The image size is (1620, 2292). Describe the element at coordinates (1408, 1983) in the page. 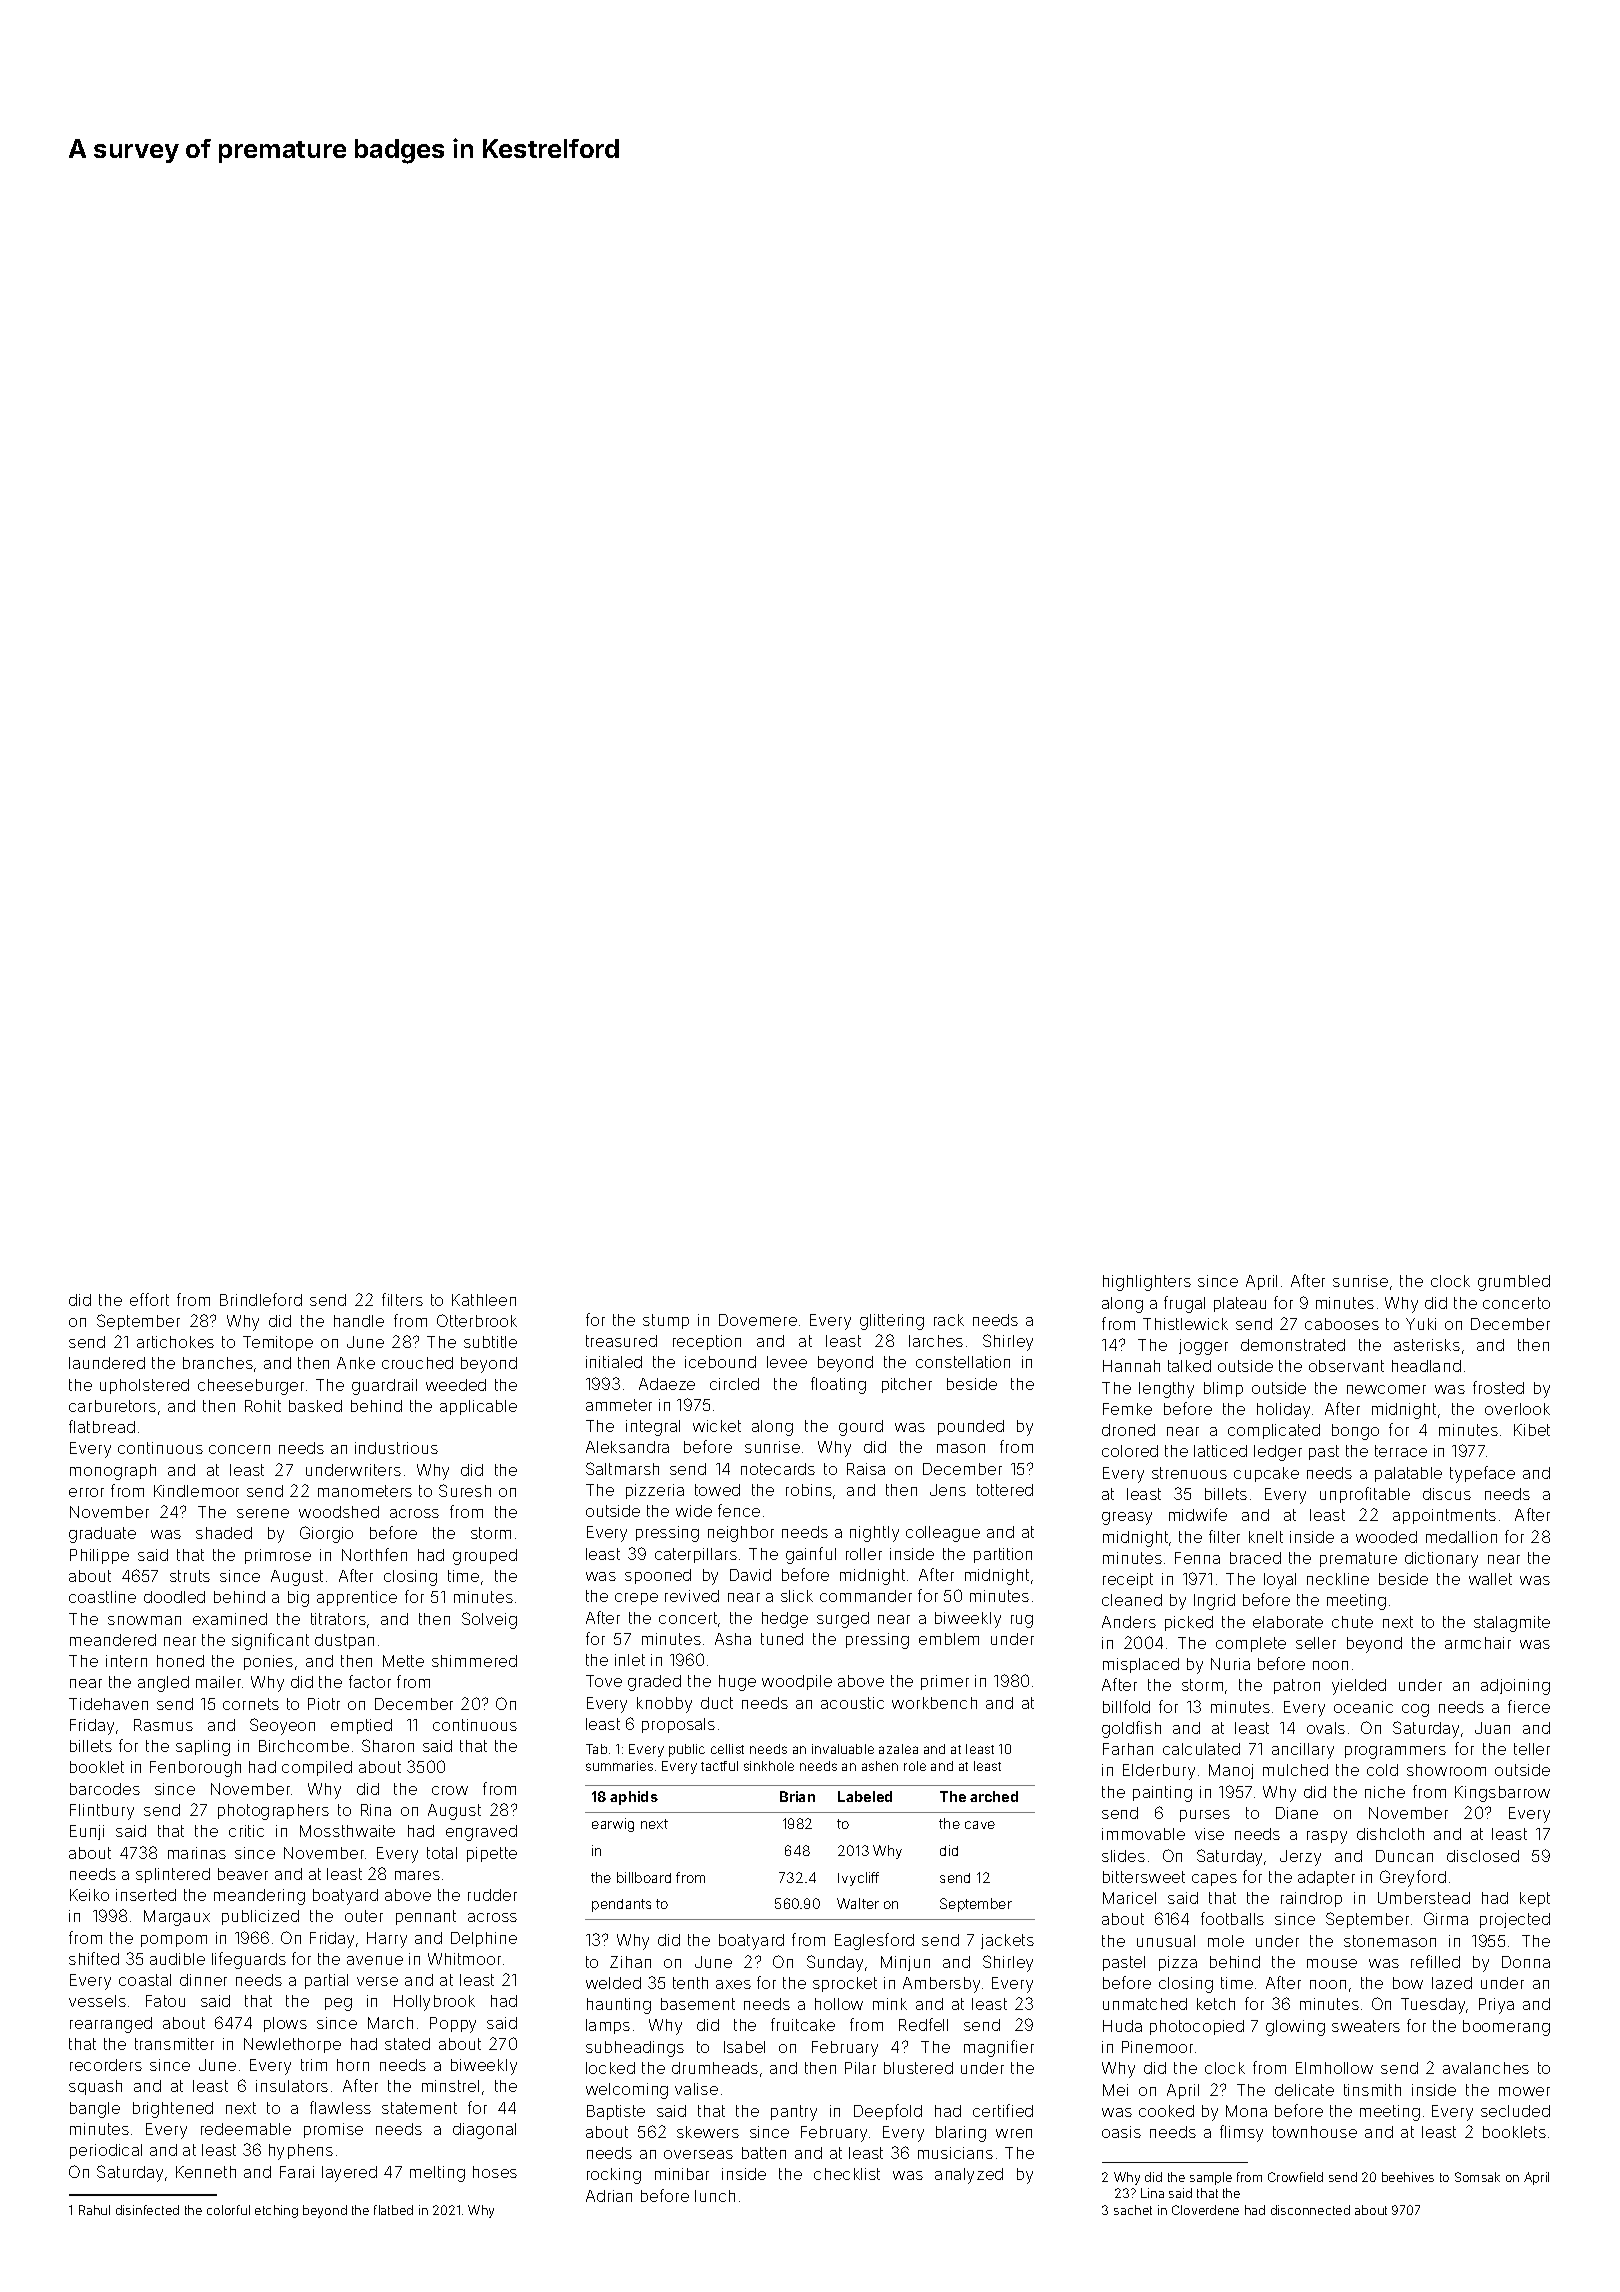

I see `bow` at that location.
